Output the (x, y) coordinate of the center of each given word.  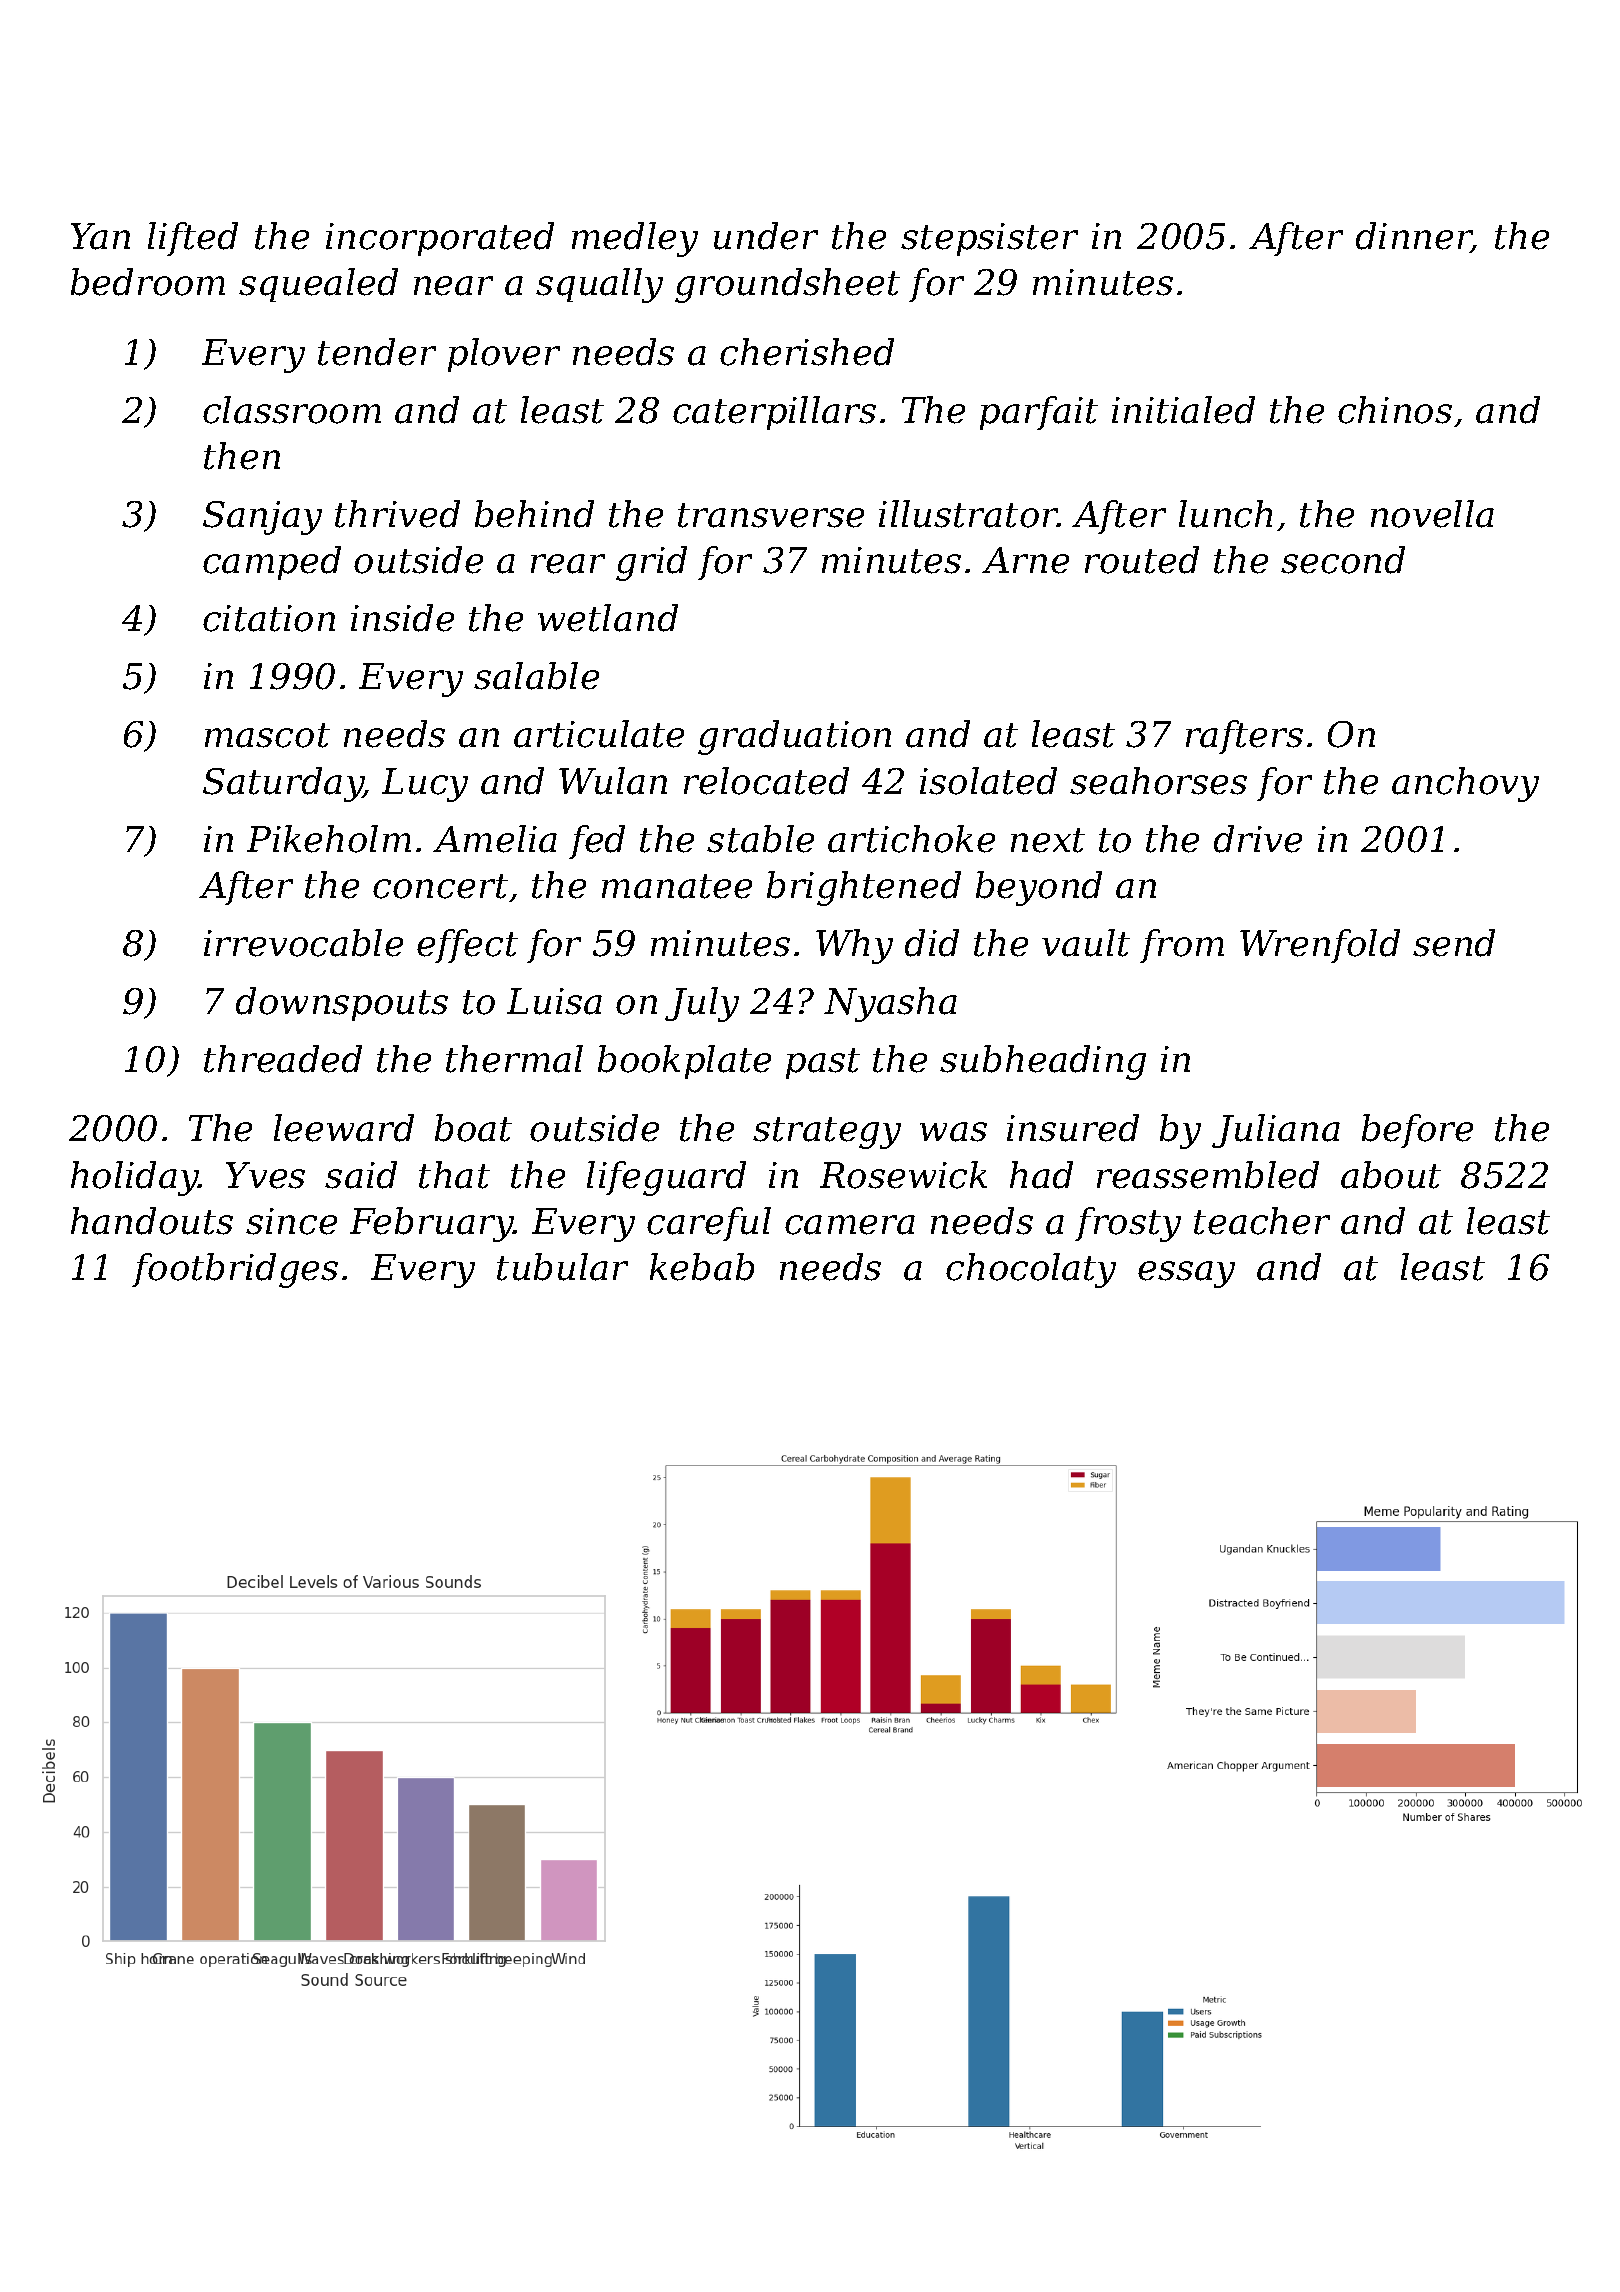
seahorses (1158, 781)
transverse (771, 515)
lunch (1225, 514)
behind (534, 514)
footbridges (235, 1270)
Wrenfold (1320, 946)
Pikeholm (329, 839)
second (1343, 560)
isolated (988, 781)
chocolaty (1031, 1270)
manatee (677, 886)
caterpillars (774, 413)
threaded (283, 1059)
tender (377, 352)
